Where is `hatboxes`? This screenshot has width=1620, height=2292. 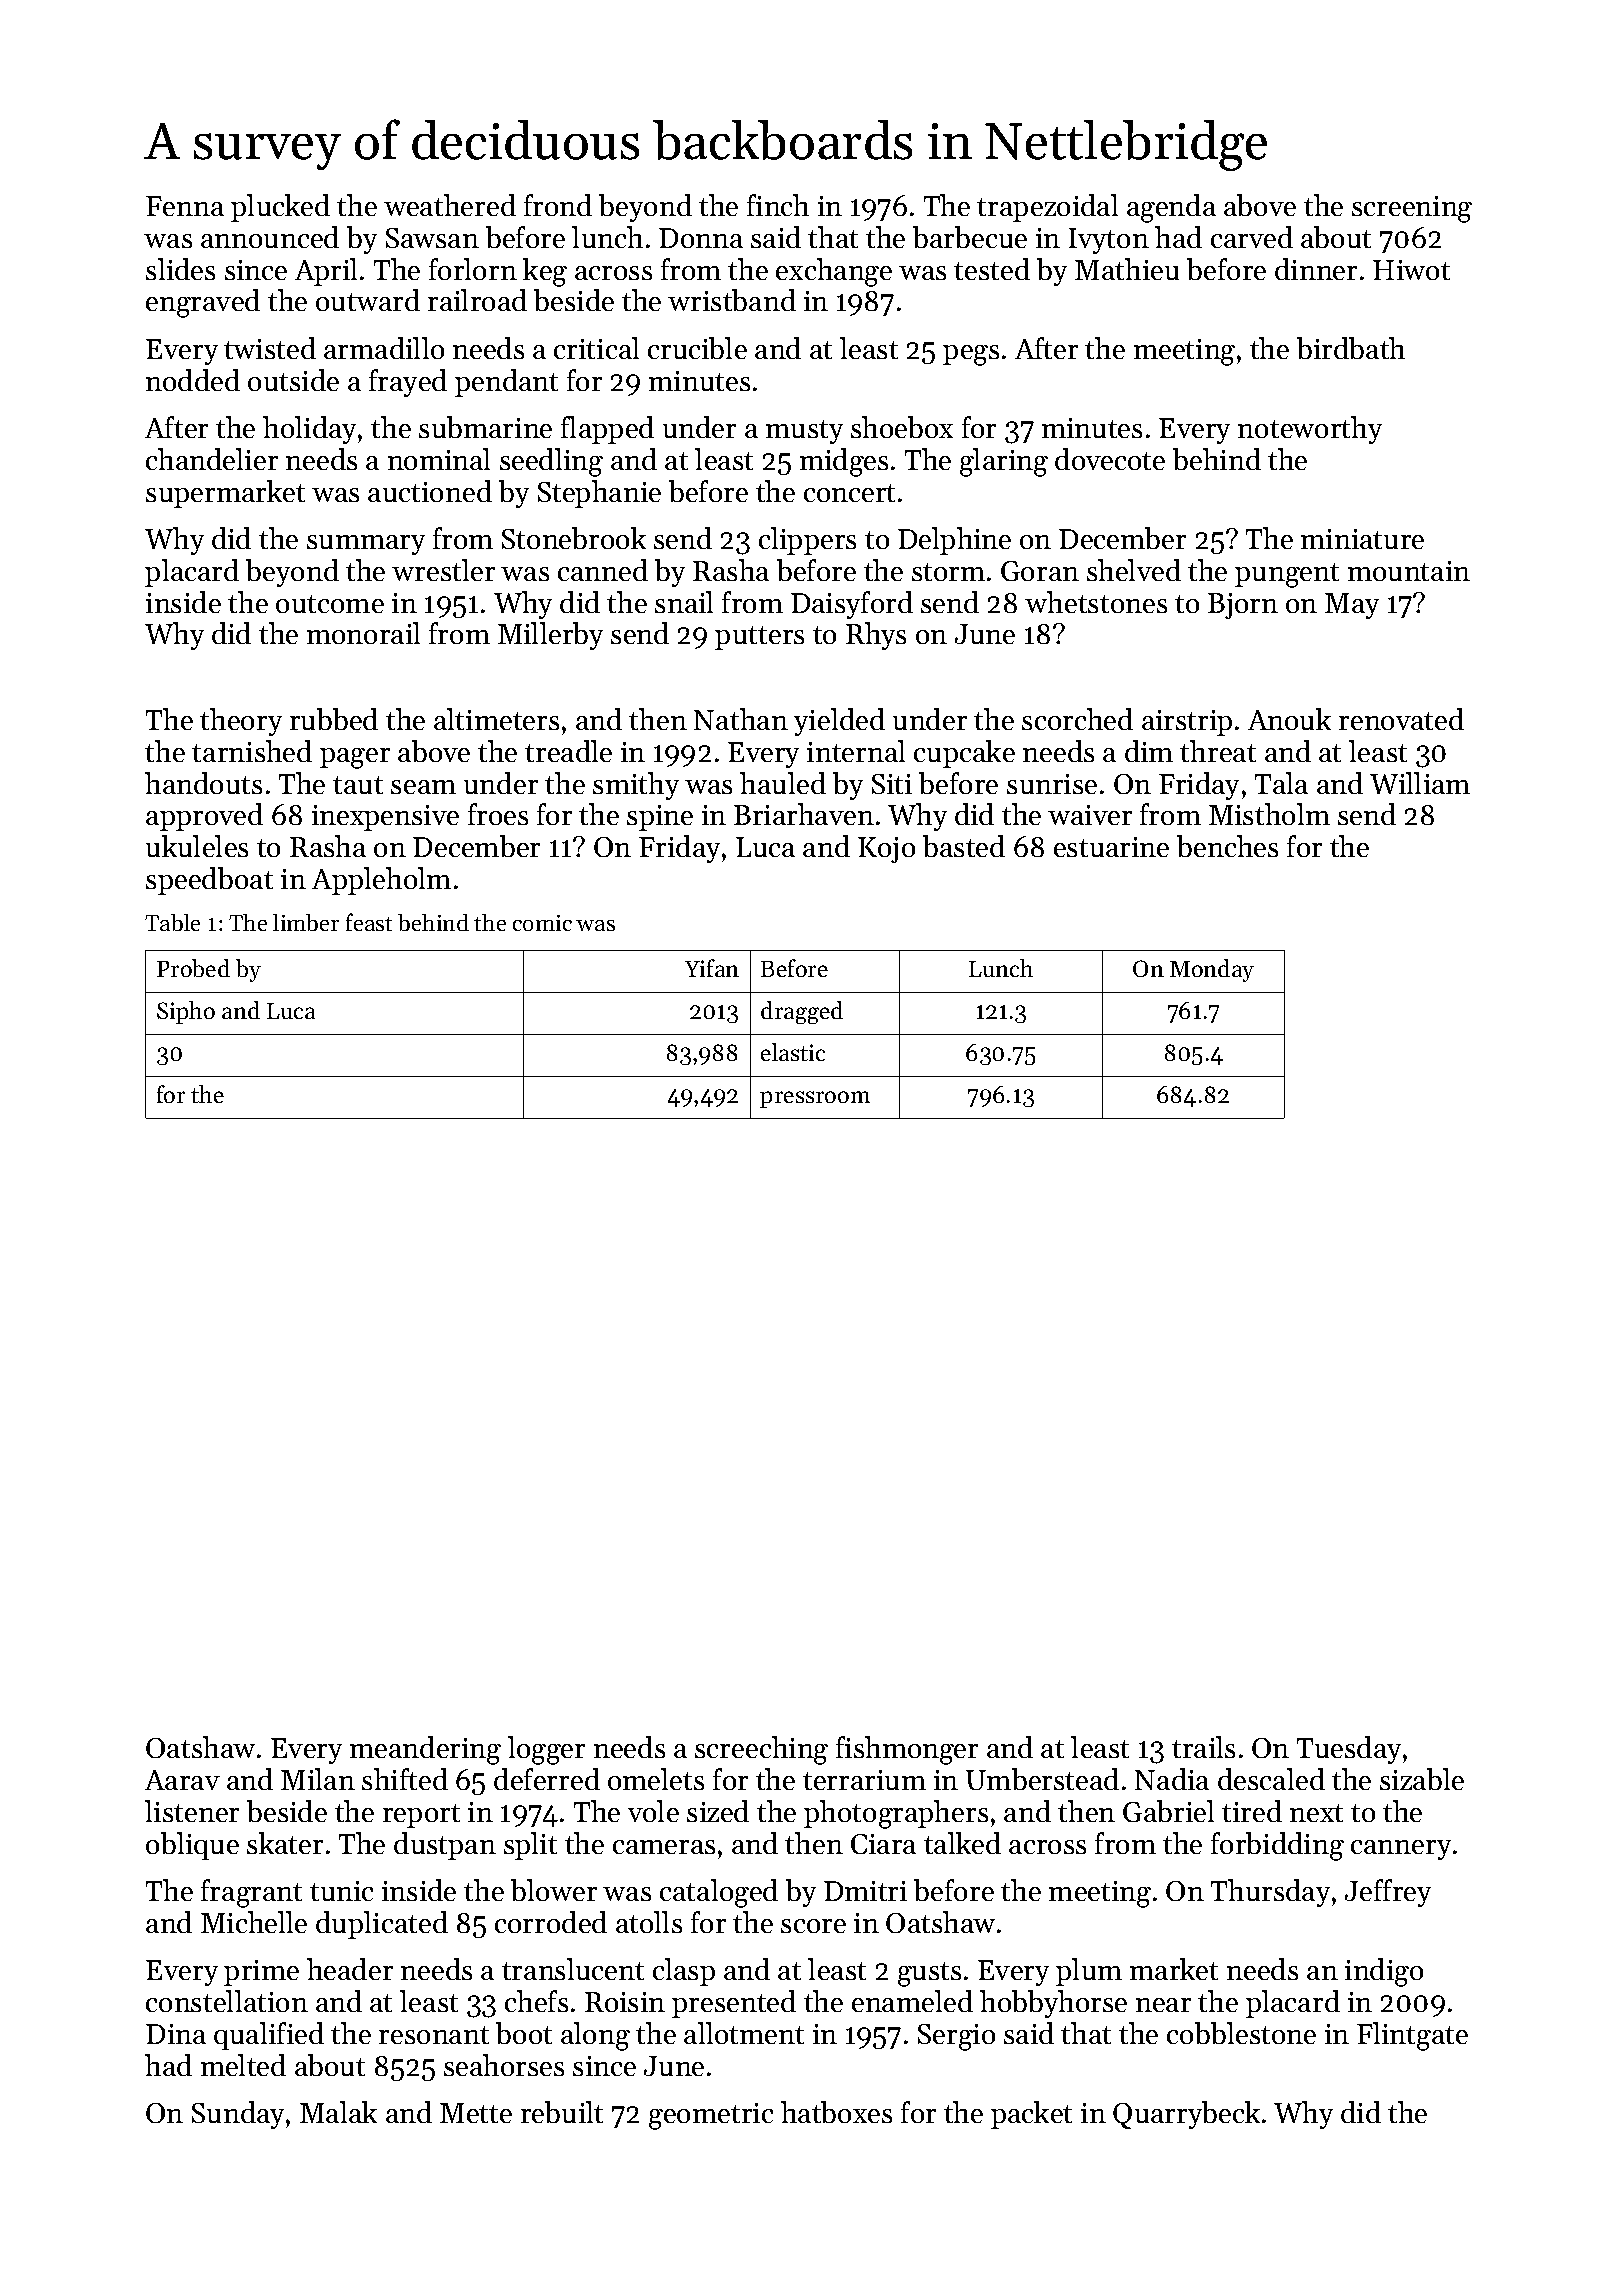 hatboxes is located at coordinates (836, 2112).
